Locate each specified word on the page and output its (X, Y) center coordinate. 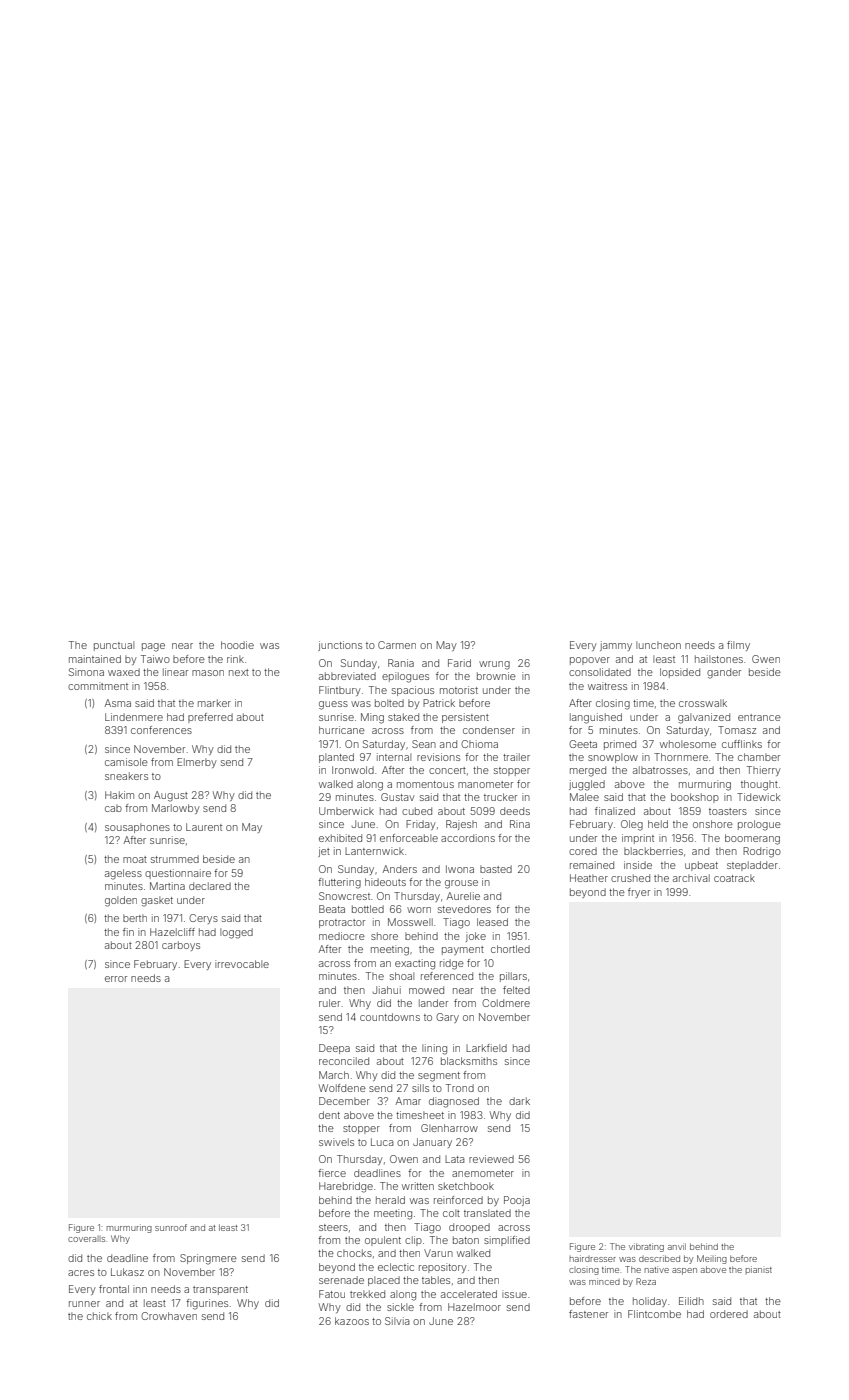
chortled (510, 949)
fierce (332, 1173)
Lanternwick (374, 851)
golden (121, 901)
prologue (759, 825)
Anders (400, 869)
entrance (759, 717)
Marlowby (176, 809)
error (116, 979)
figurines (207, 1304)
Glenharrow (449, 1128)
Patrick (439, 703)
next (239, 672)
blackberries (653, 851)
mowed (426, 990)
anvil (677, 1246)
